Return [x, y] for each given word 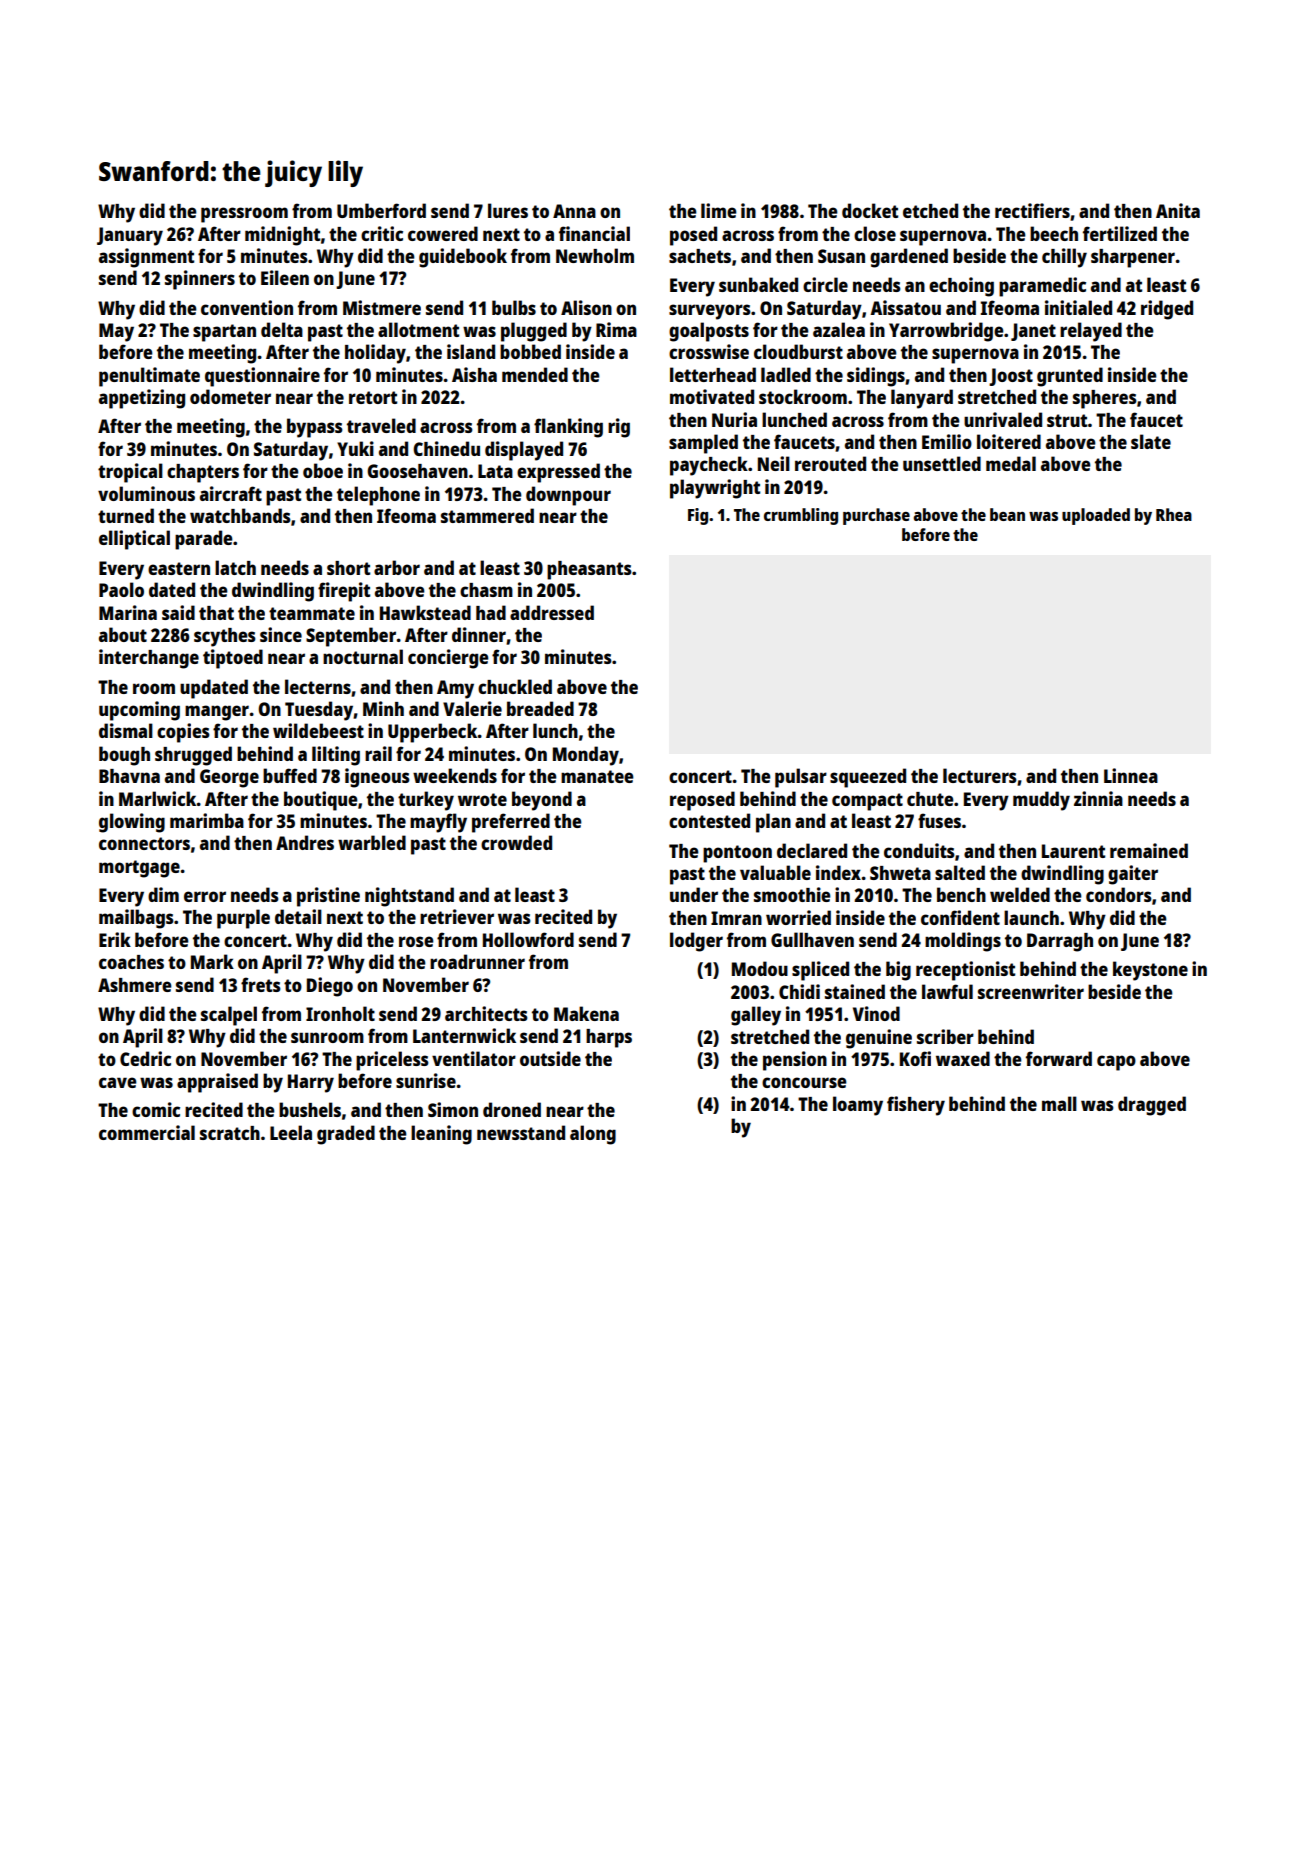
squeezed [868, 778]
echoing [961, 287]
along [593, 1135]
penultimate [149, 377]
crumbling [801, 516]
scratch [230, 1133]
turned [126, 515]
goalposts [709, 332]
